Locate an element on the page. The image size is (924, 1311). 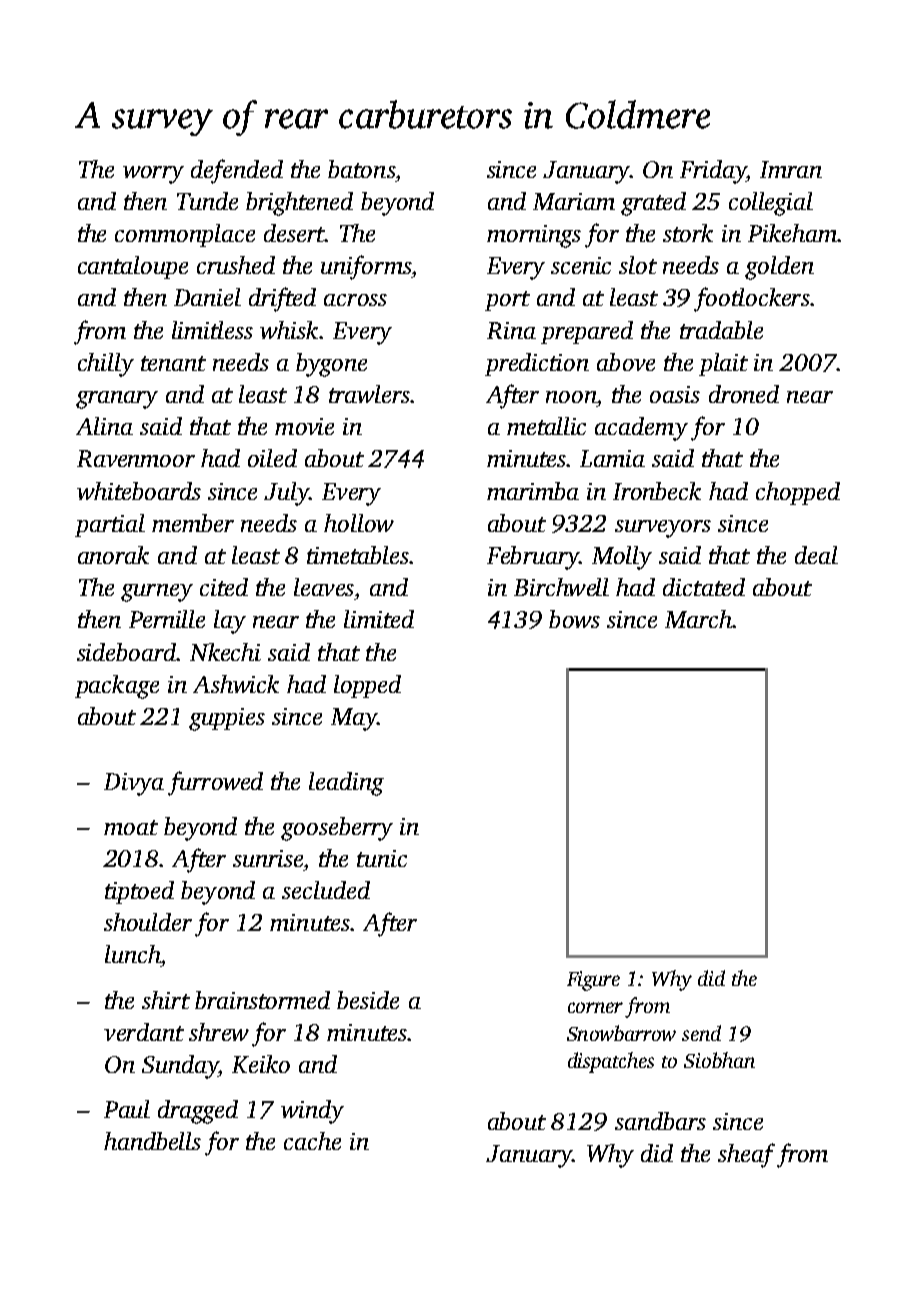
furrowed is located at coordinates (215, 783).
